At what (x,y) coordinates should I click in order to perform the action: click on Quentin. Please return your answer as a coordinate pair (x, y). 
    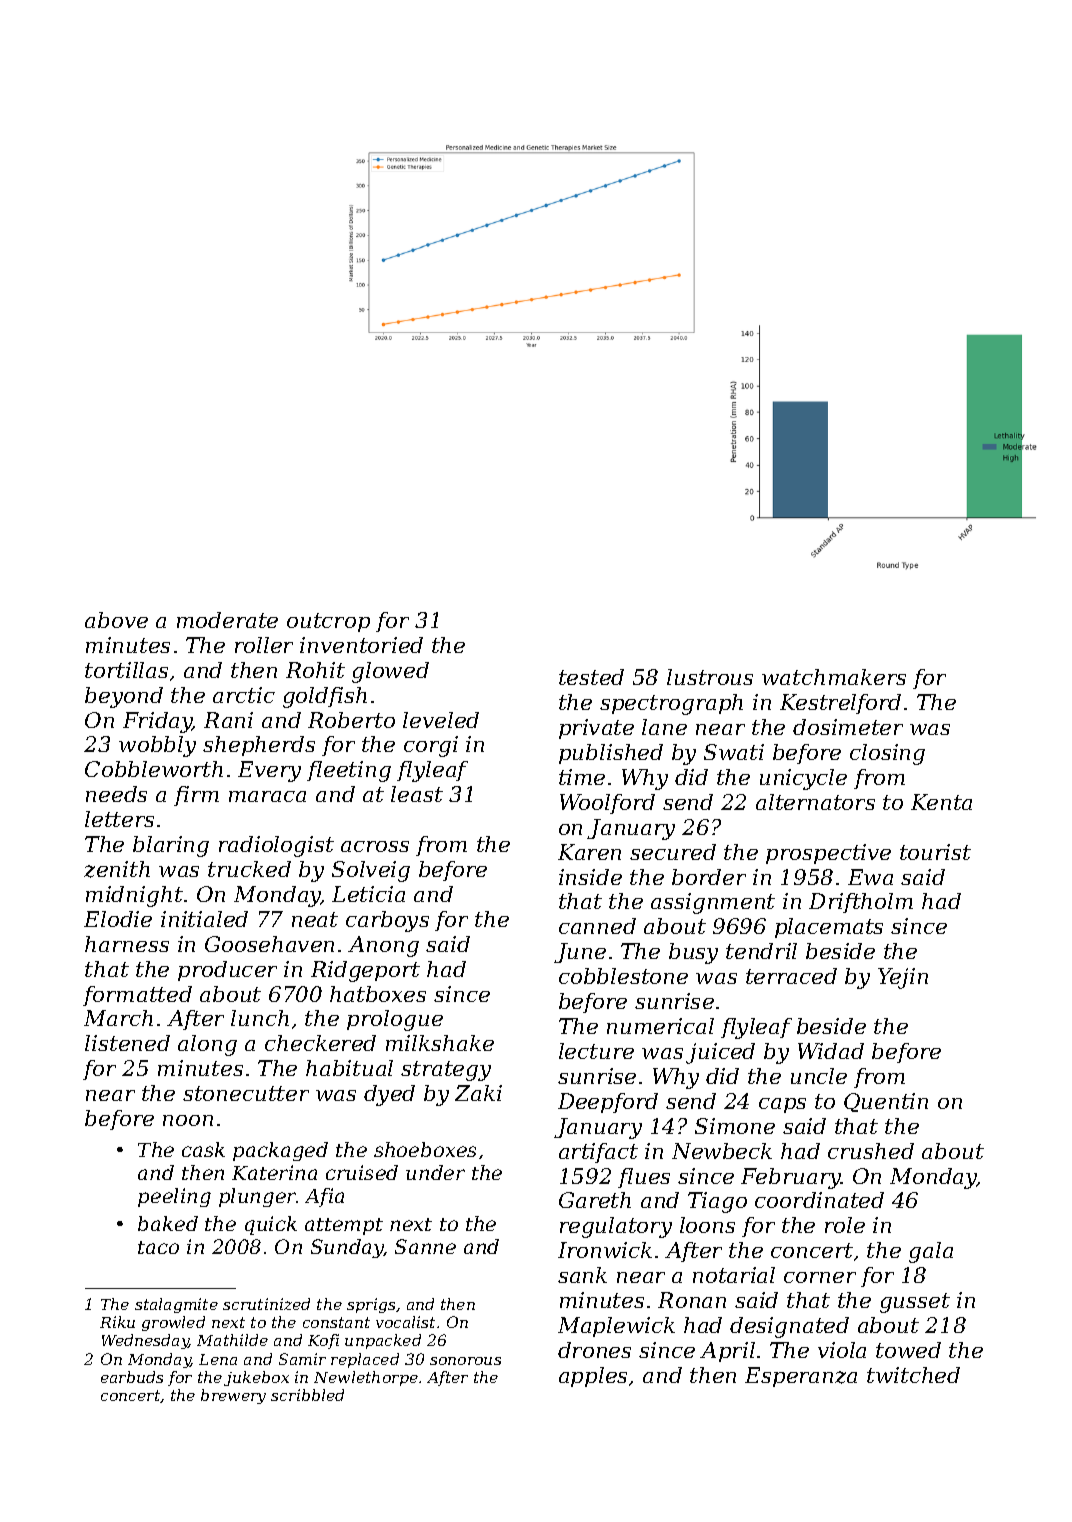
    Looking at the image, I should click on (886, 1102).
